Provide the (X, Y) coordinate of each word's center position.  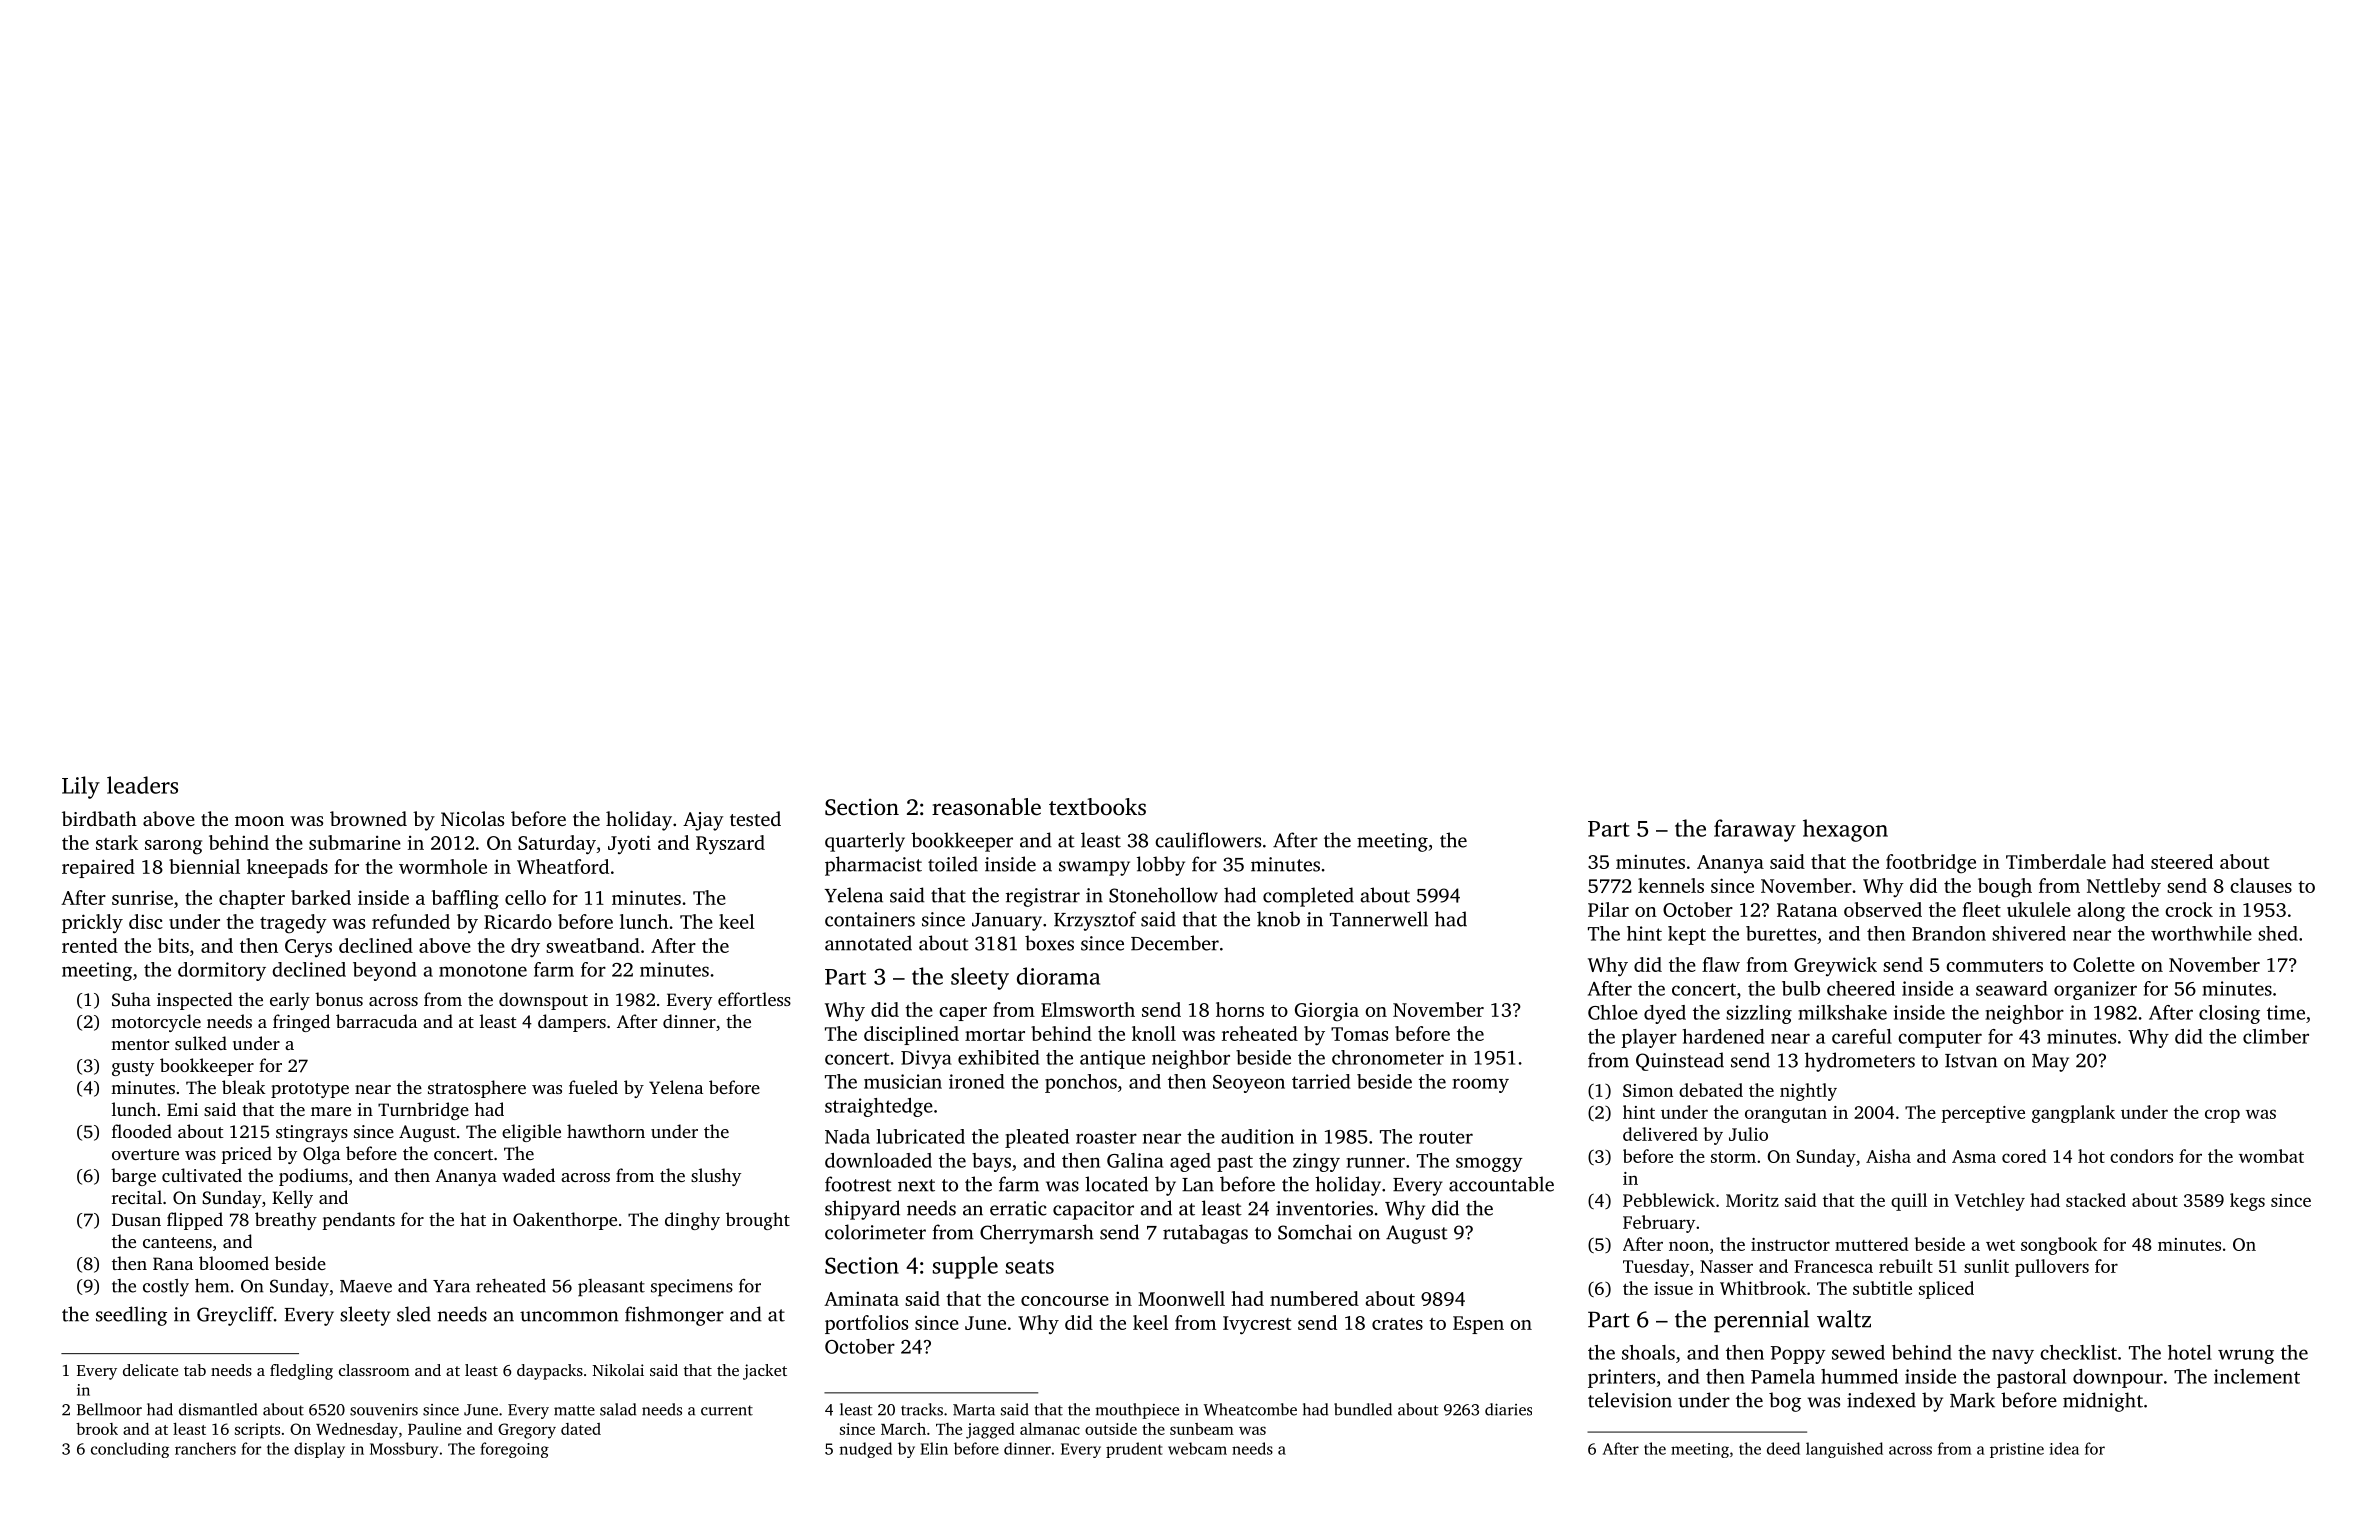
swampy (1094, 868)
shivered (2029, 933)
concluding (130, 1450)
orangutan (1786, 1115)
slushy (716, 1177)
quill (1909, 1202)
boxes (1049, 943)
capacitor (1093, 1210)
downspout (543, 1001)
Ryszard (730, 845)
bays (991, 1162)
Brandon (1949, 933)
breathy (286, 1221)
